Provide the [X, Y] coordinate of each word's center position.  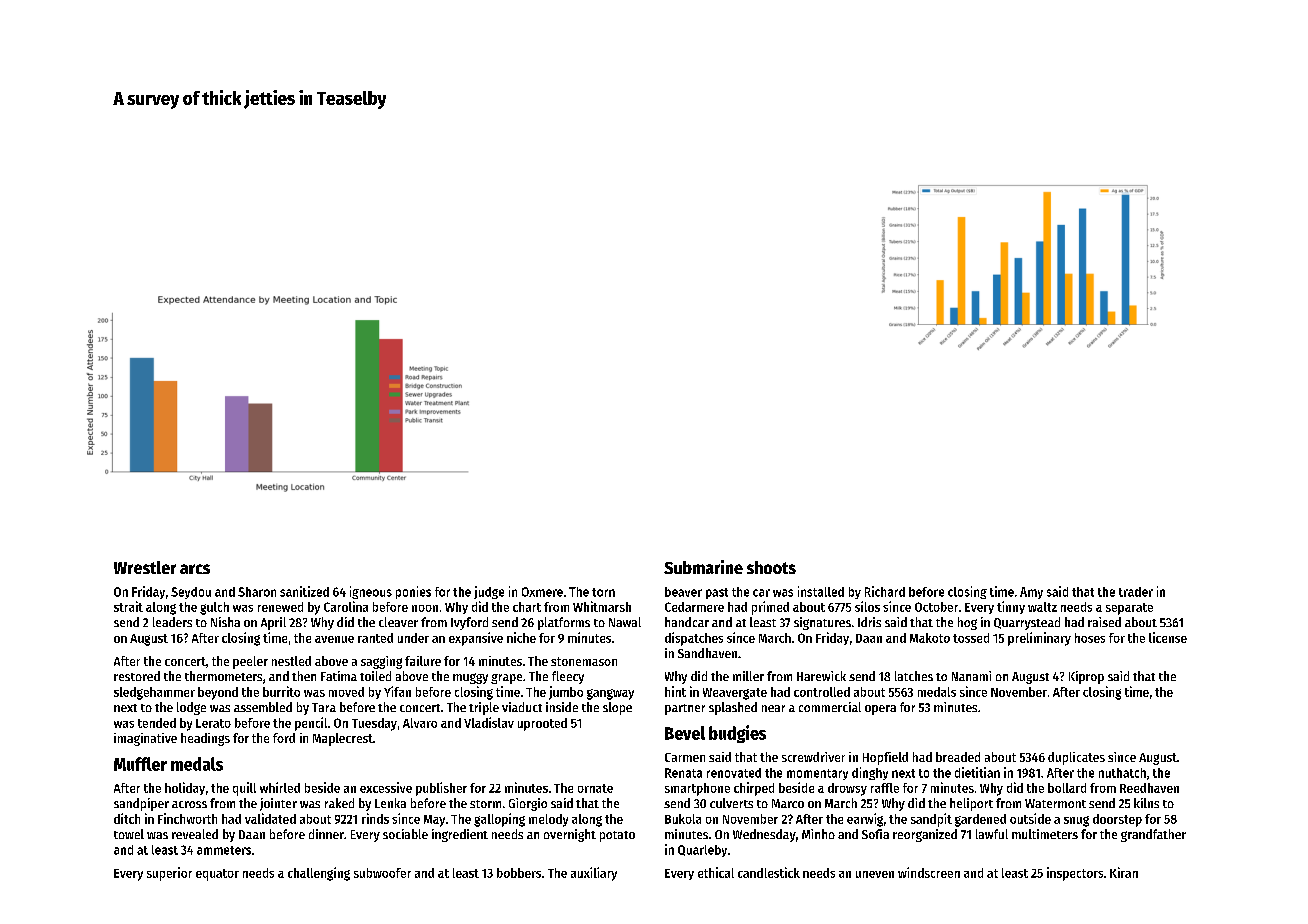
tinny [1011, 607]
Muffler [140, 764]
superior [169, 874]
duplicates [1076, 758]
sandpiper [141, 804]
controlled [822, 692]
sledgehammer [154, 693]
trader [1136, 592]
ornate [595, 788]
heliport [971, 804]
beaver [683, 592]
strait [128, 606]
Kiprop [1086, 677]
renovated [734, 773]
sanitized [304, 591]
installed [821, 591]
